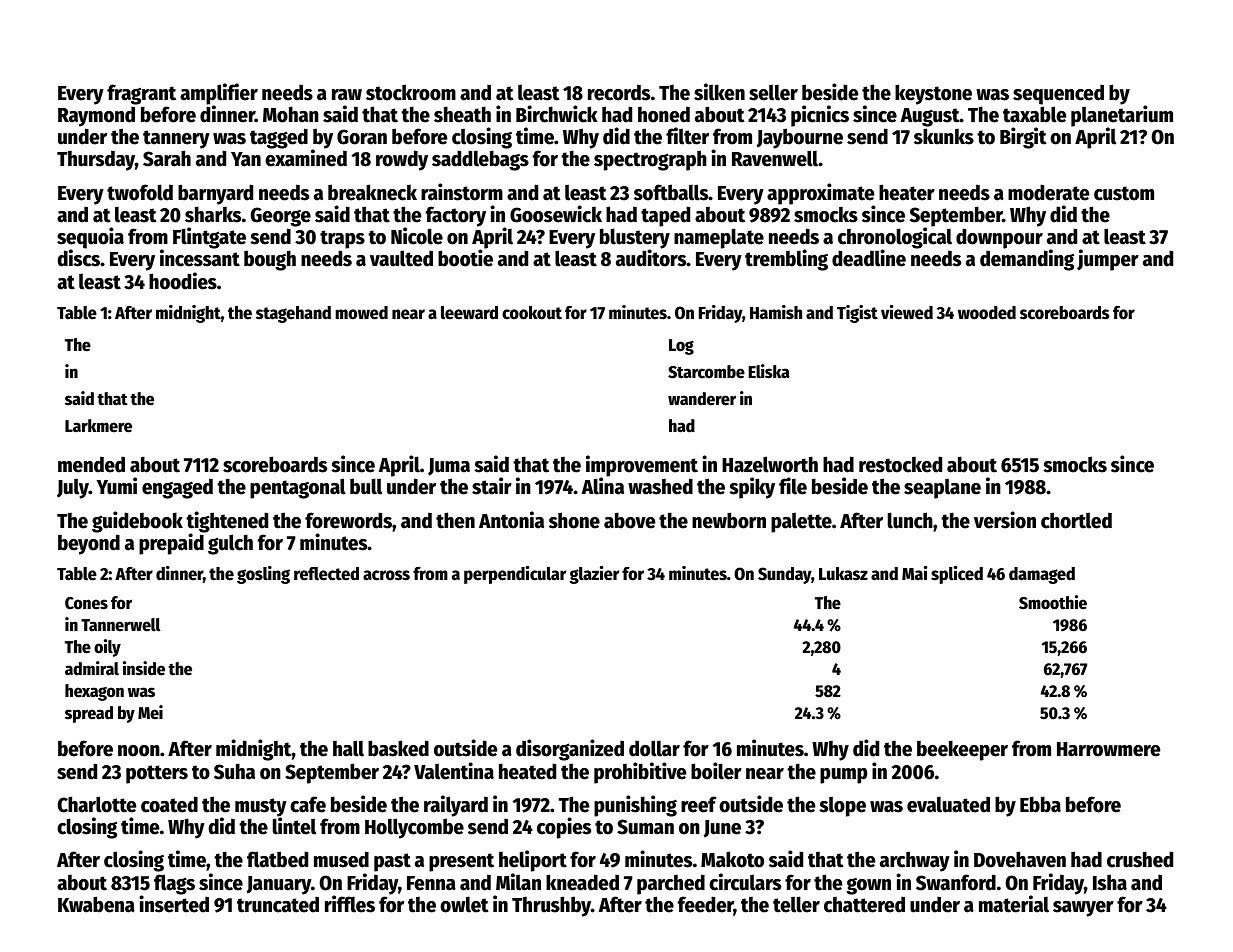  I want to click on amplifier, so click(219, 94).
